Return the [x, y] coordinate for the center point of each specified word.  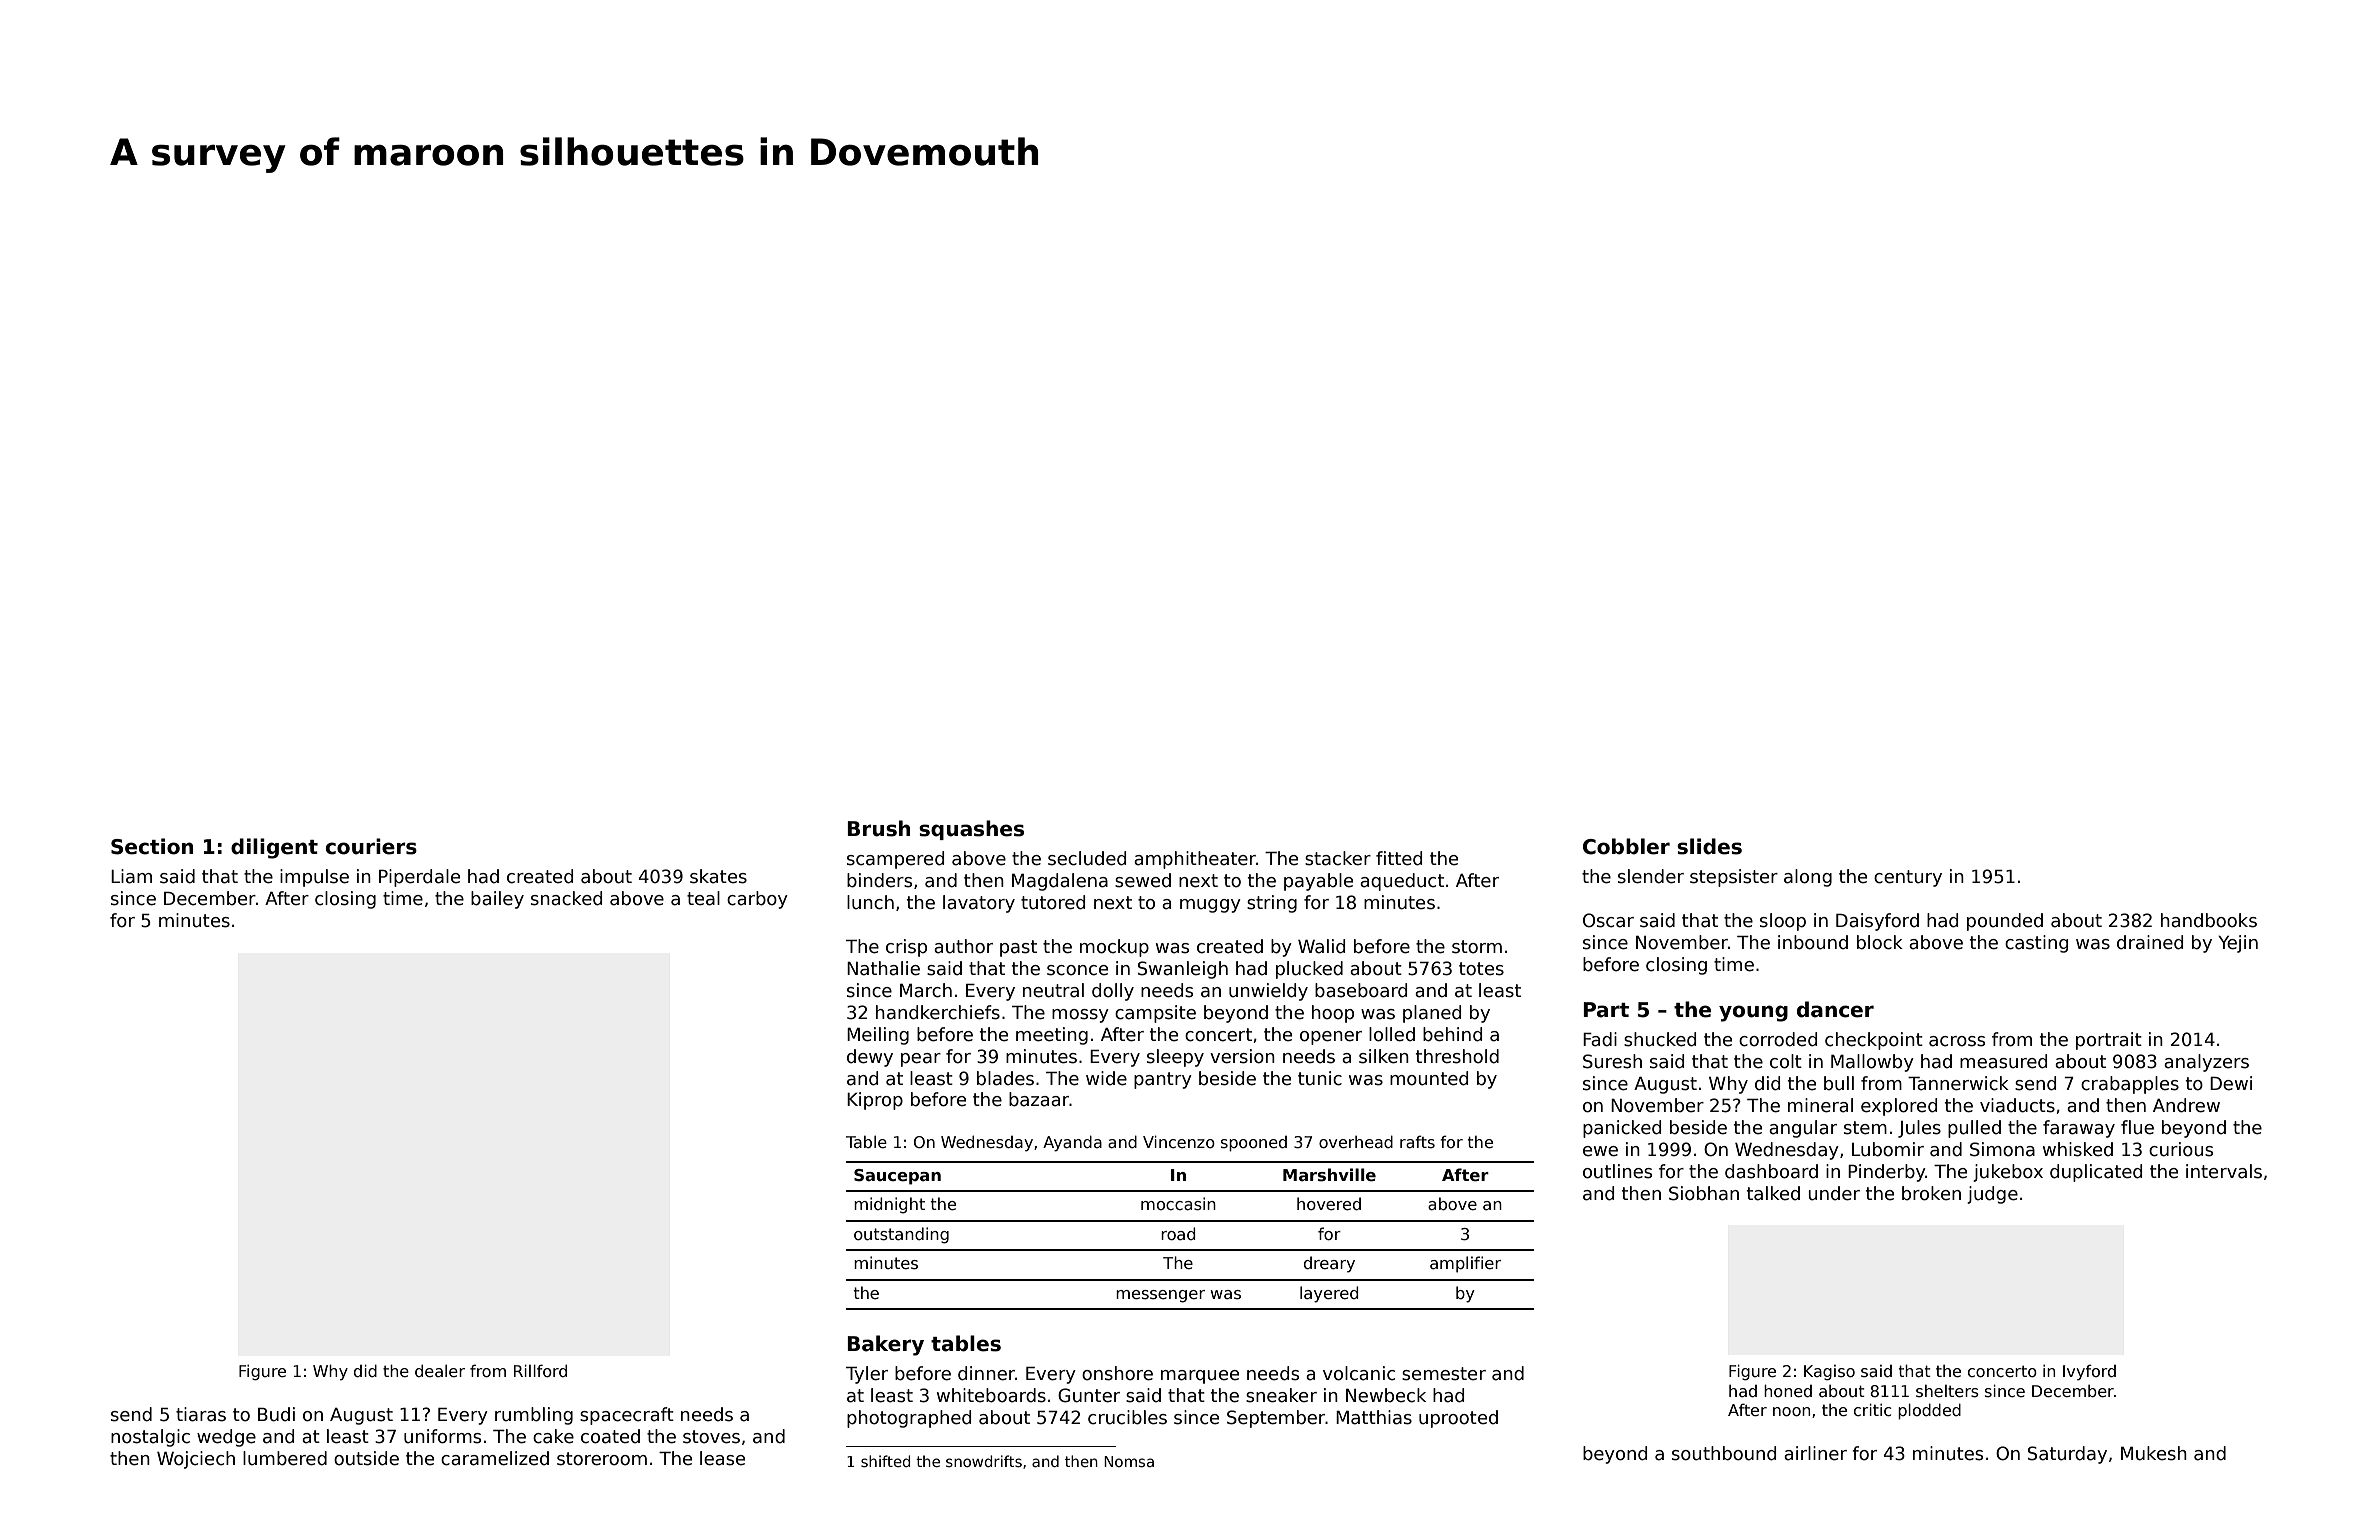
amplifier [1465, 1264]
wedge [226, 1438]
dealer [440, 1370]
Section [152, 846]
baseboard [1361, 990]
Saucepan [897, 1177]
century [1908, 878]
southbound [1724, 1453]
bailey [497, 900]
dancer [1835, 1009]
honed [1788, 1390]
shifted [885, 1461]
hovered [1329, 1203]
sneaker [1281, 1395]
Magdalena [1060, 882]
